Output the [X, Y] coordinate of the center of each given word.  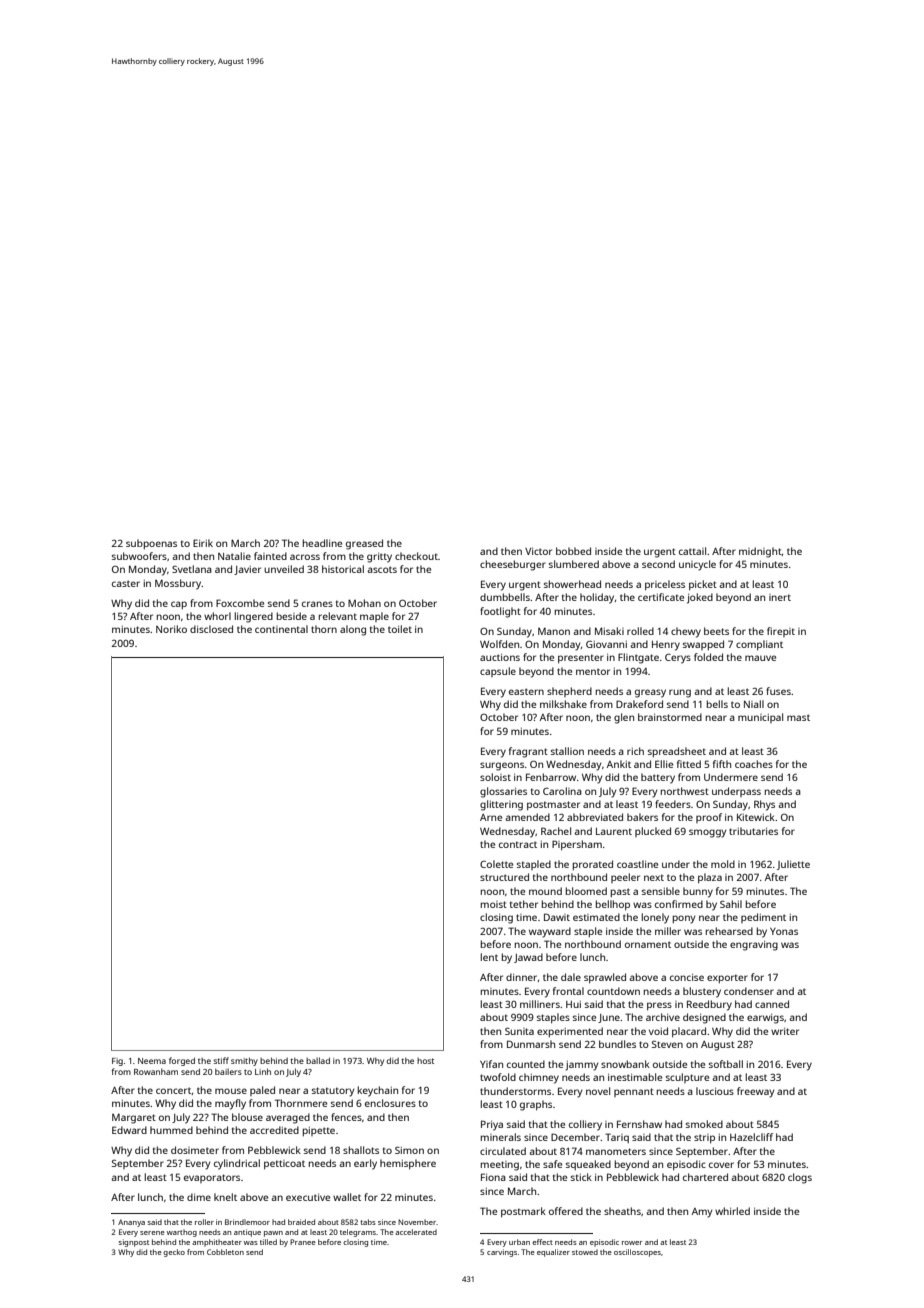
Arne [491, 817]
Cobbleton [225, 1252]
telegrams [358, 1233]
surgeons [502, 766]
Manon [554, 631]
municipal [760, 718]
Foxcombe [240, 603]
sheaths [622, 1211]
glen [624, 718]
